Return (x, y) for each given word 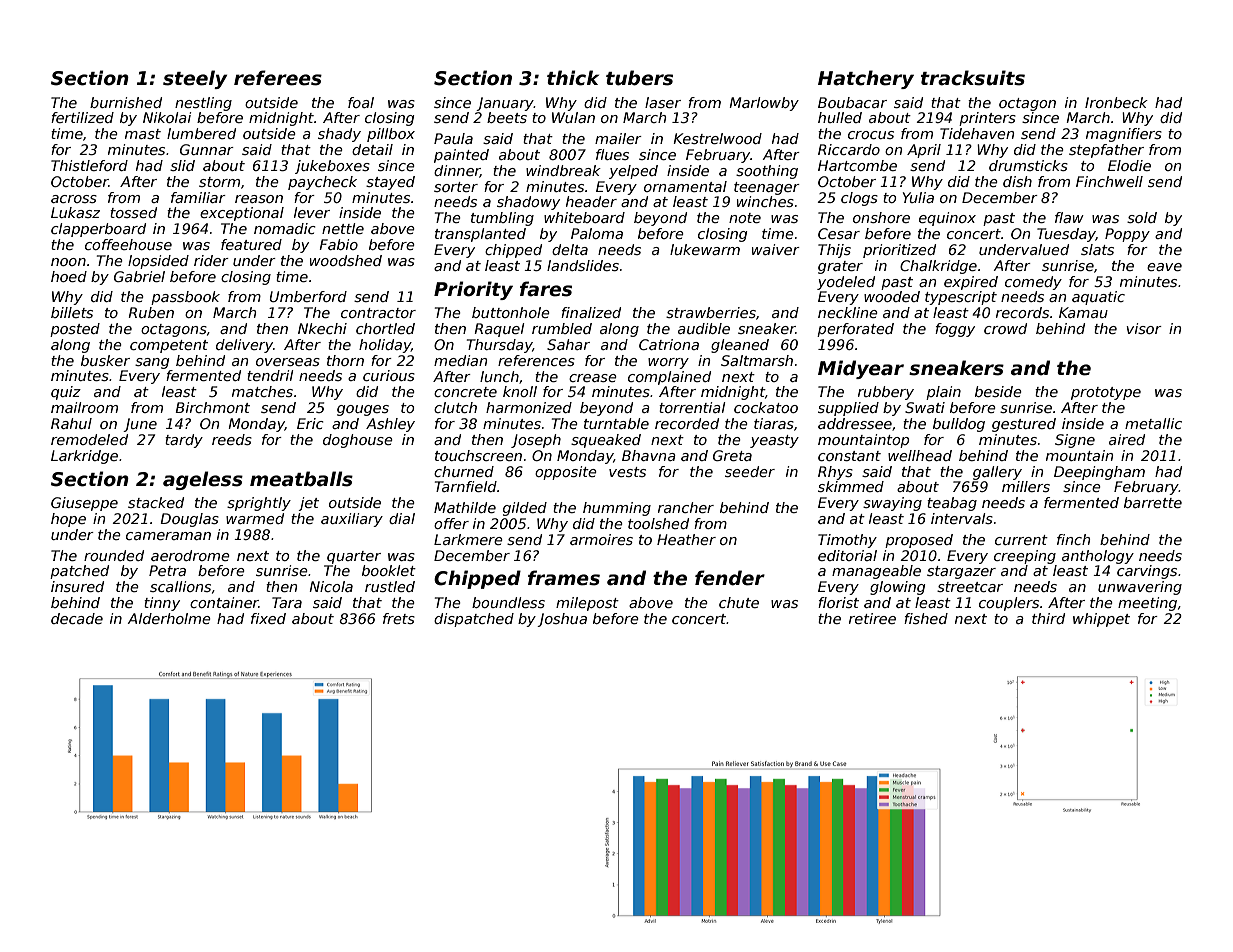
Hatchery (866, 79)
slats (1097, 249)
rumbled (562, 328)
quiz (66, 393)
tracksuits (973, 78)
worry (668, 363)
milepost (587, 604)
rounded (114, 555)
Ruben (151, 312)
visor (1144, 328)
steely (195, 79)
